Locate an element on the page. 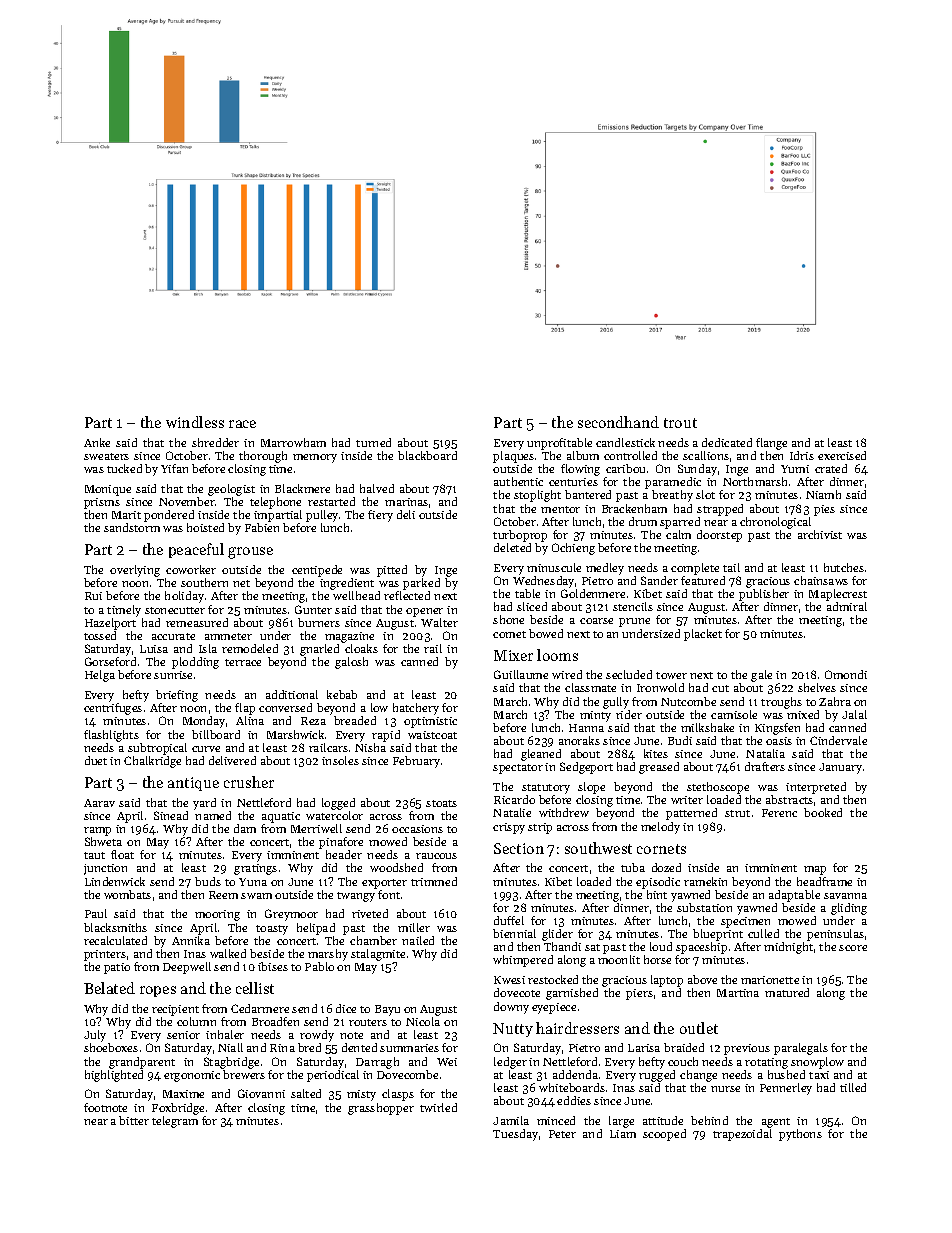 This image has width=952, height=1233. Aarav is located at coordinates (99, 803).
